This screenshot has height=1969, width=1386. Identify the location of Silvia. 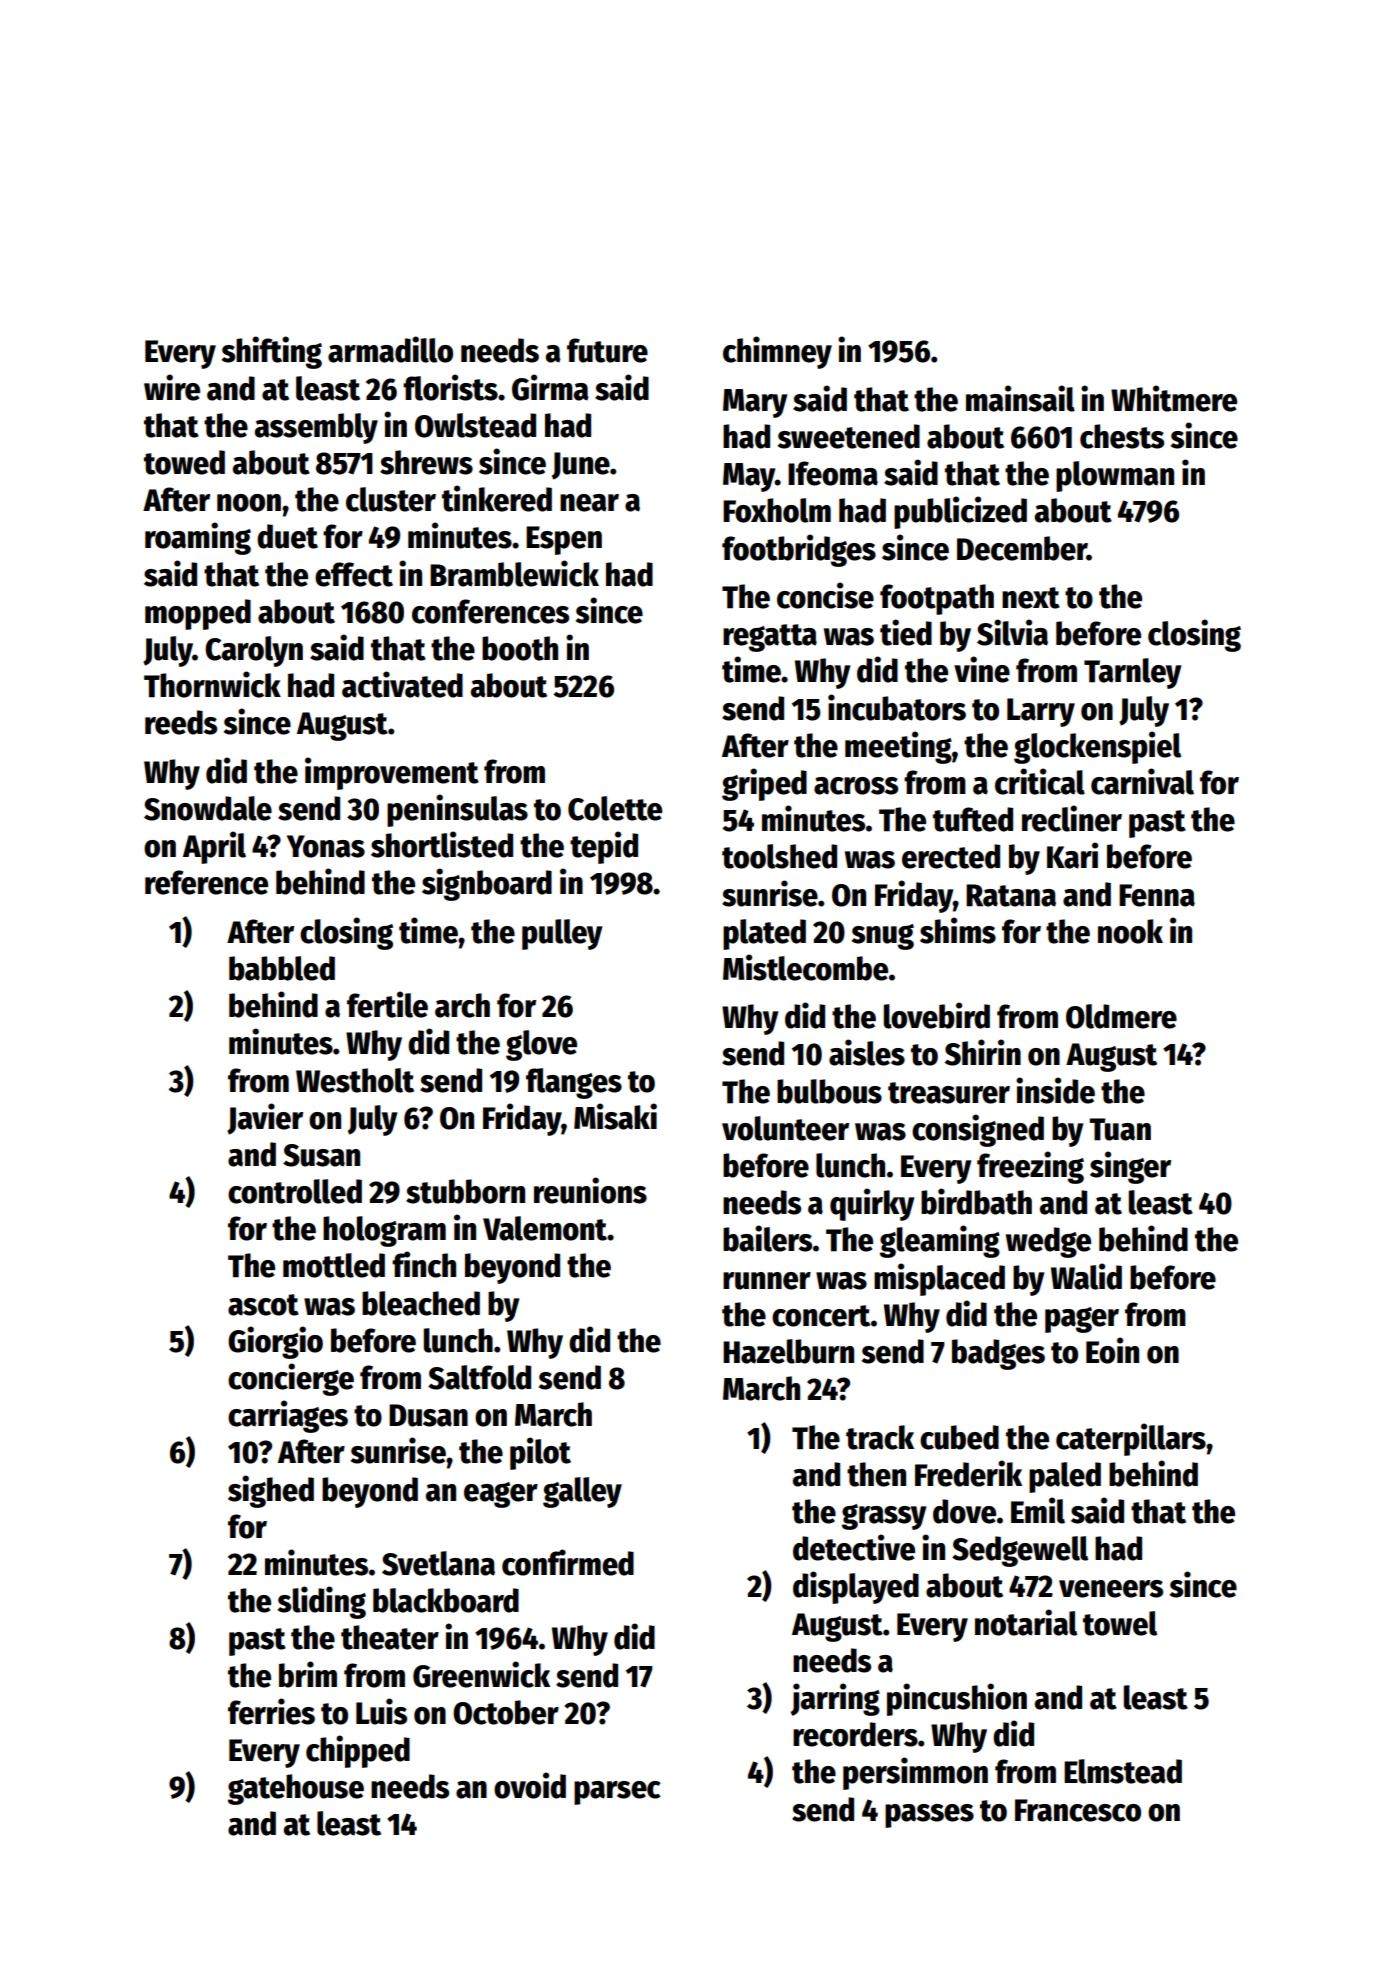
(1012, 632).
